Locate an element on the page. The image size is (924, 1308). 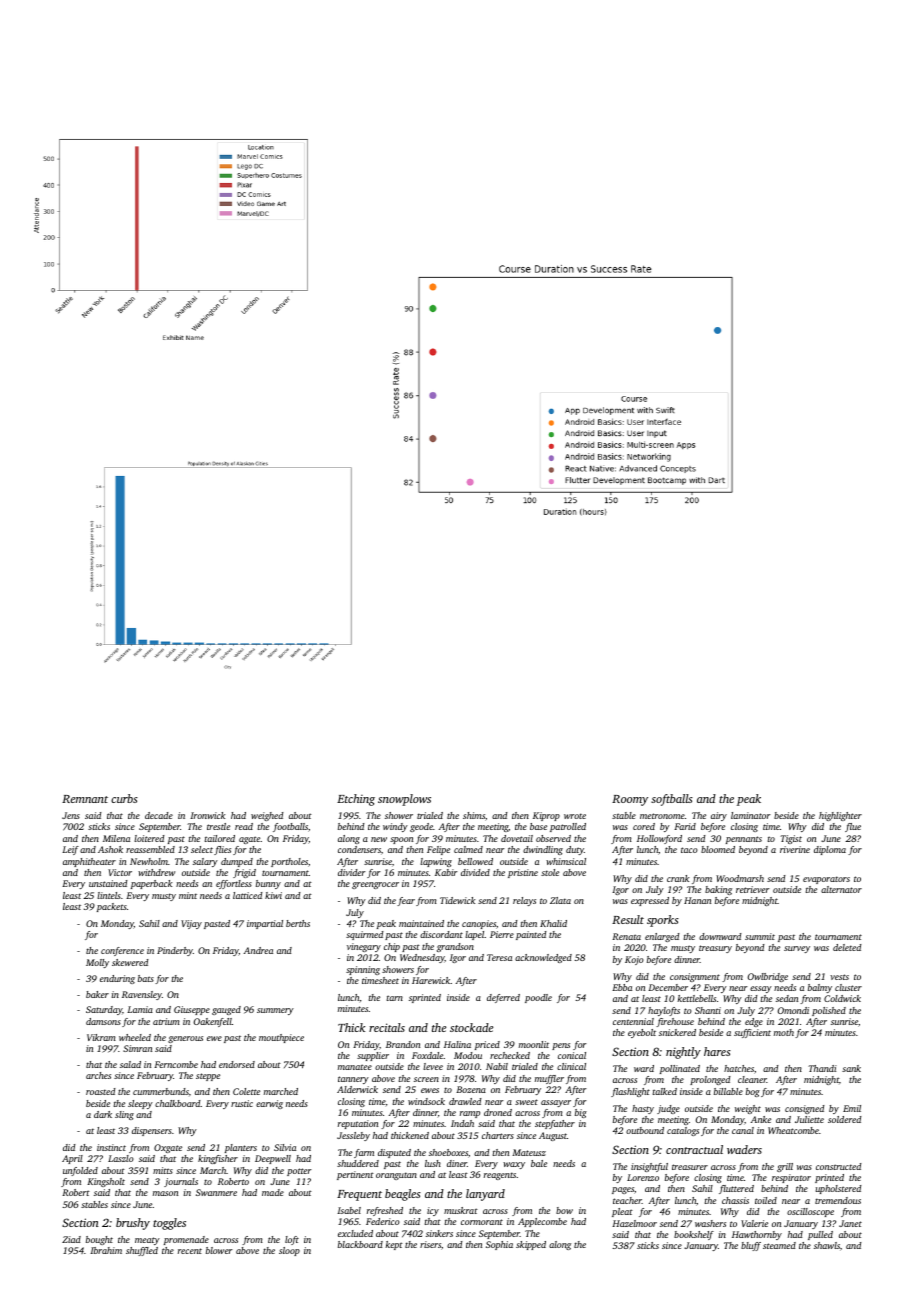
skipped is located at coordinates (531, 1245).
